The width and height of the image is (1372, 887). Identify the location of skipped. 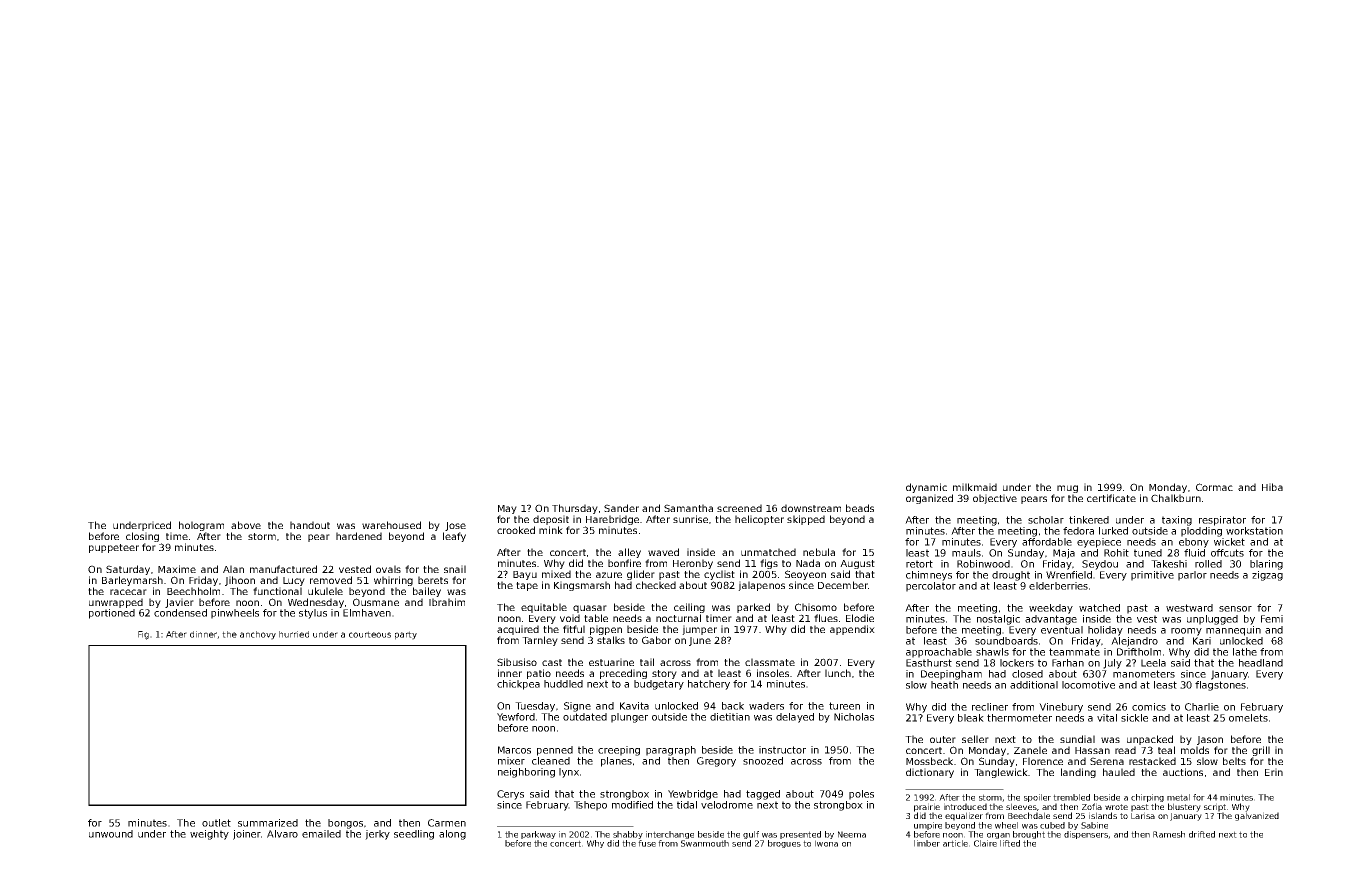
(806, 520).
